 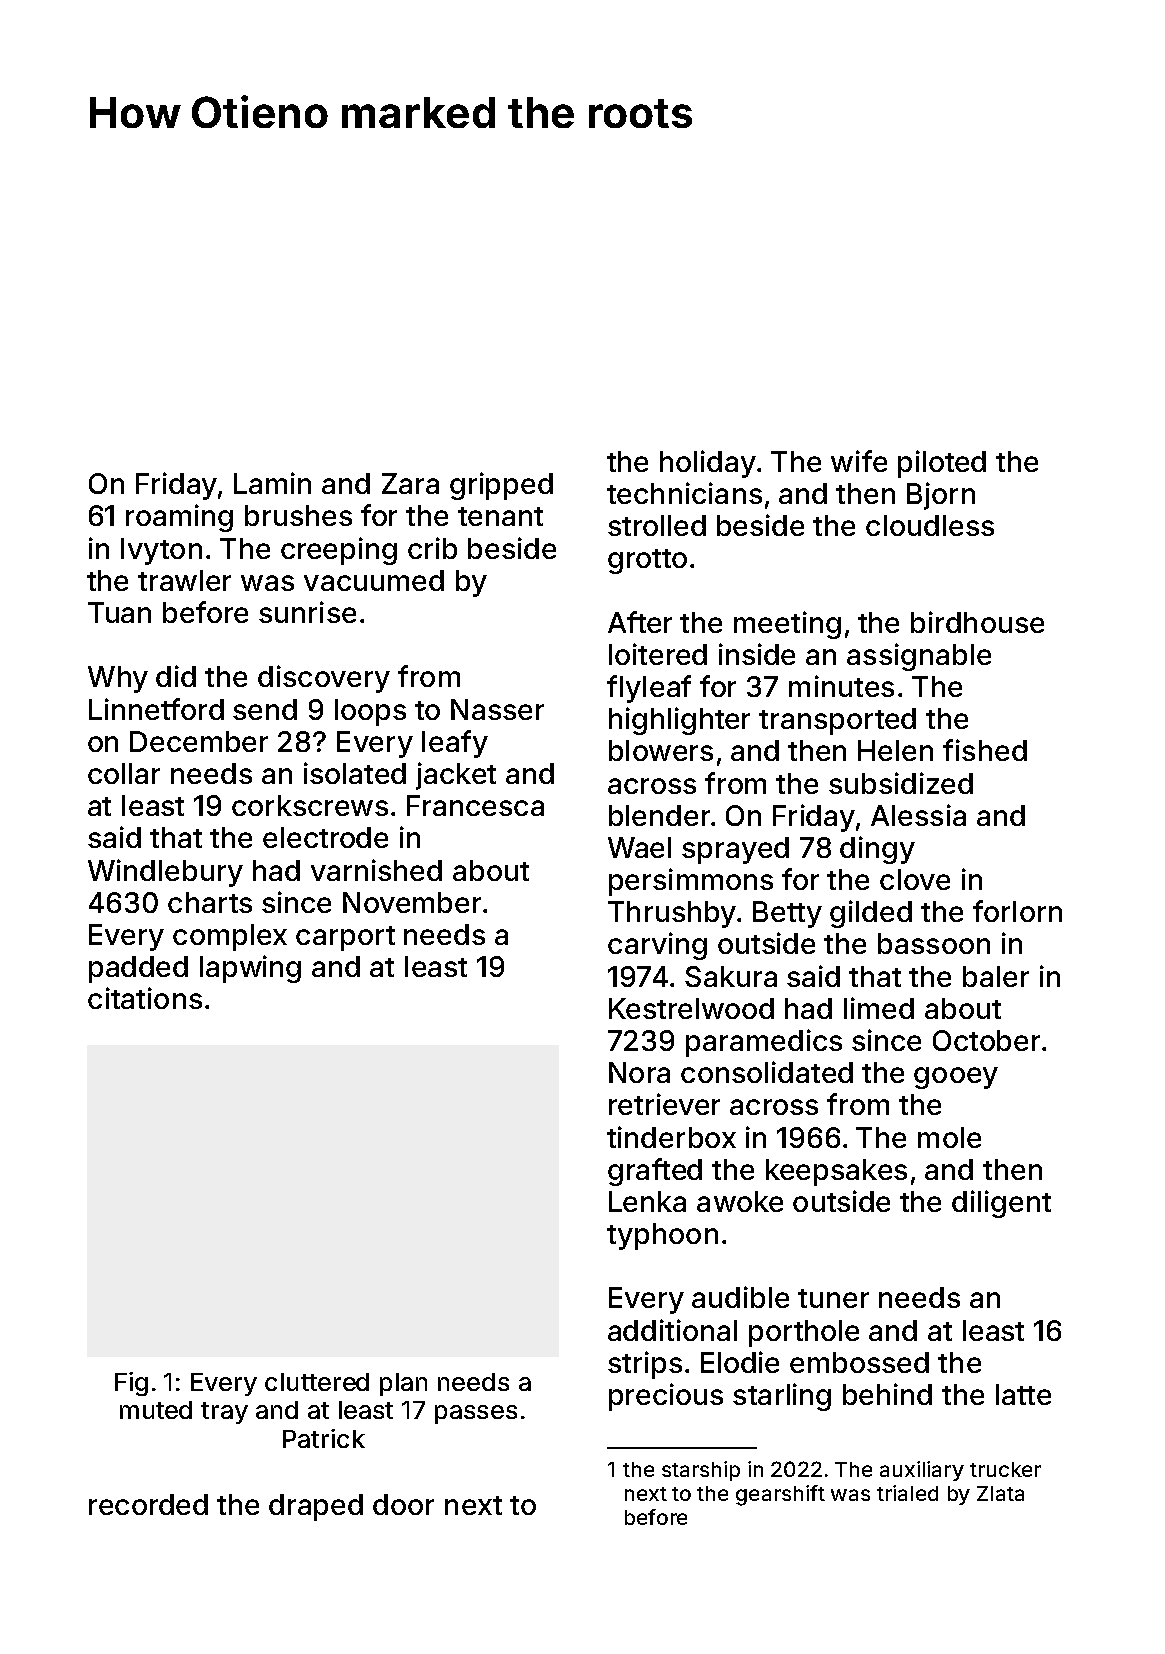 I want to click on roaming, so click(x=179, y=518).
